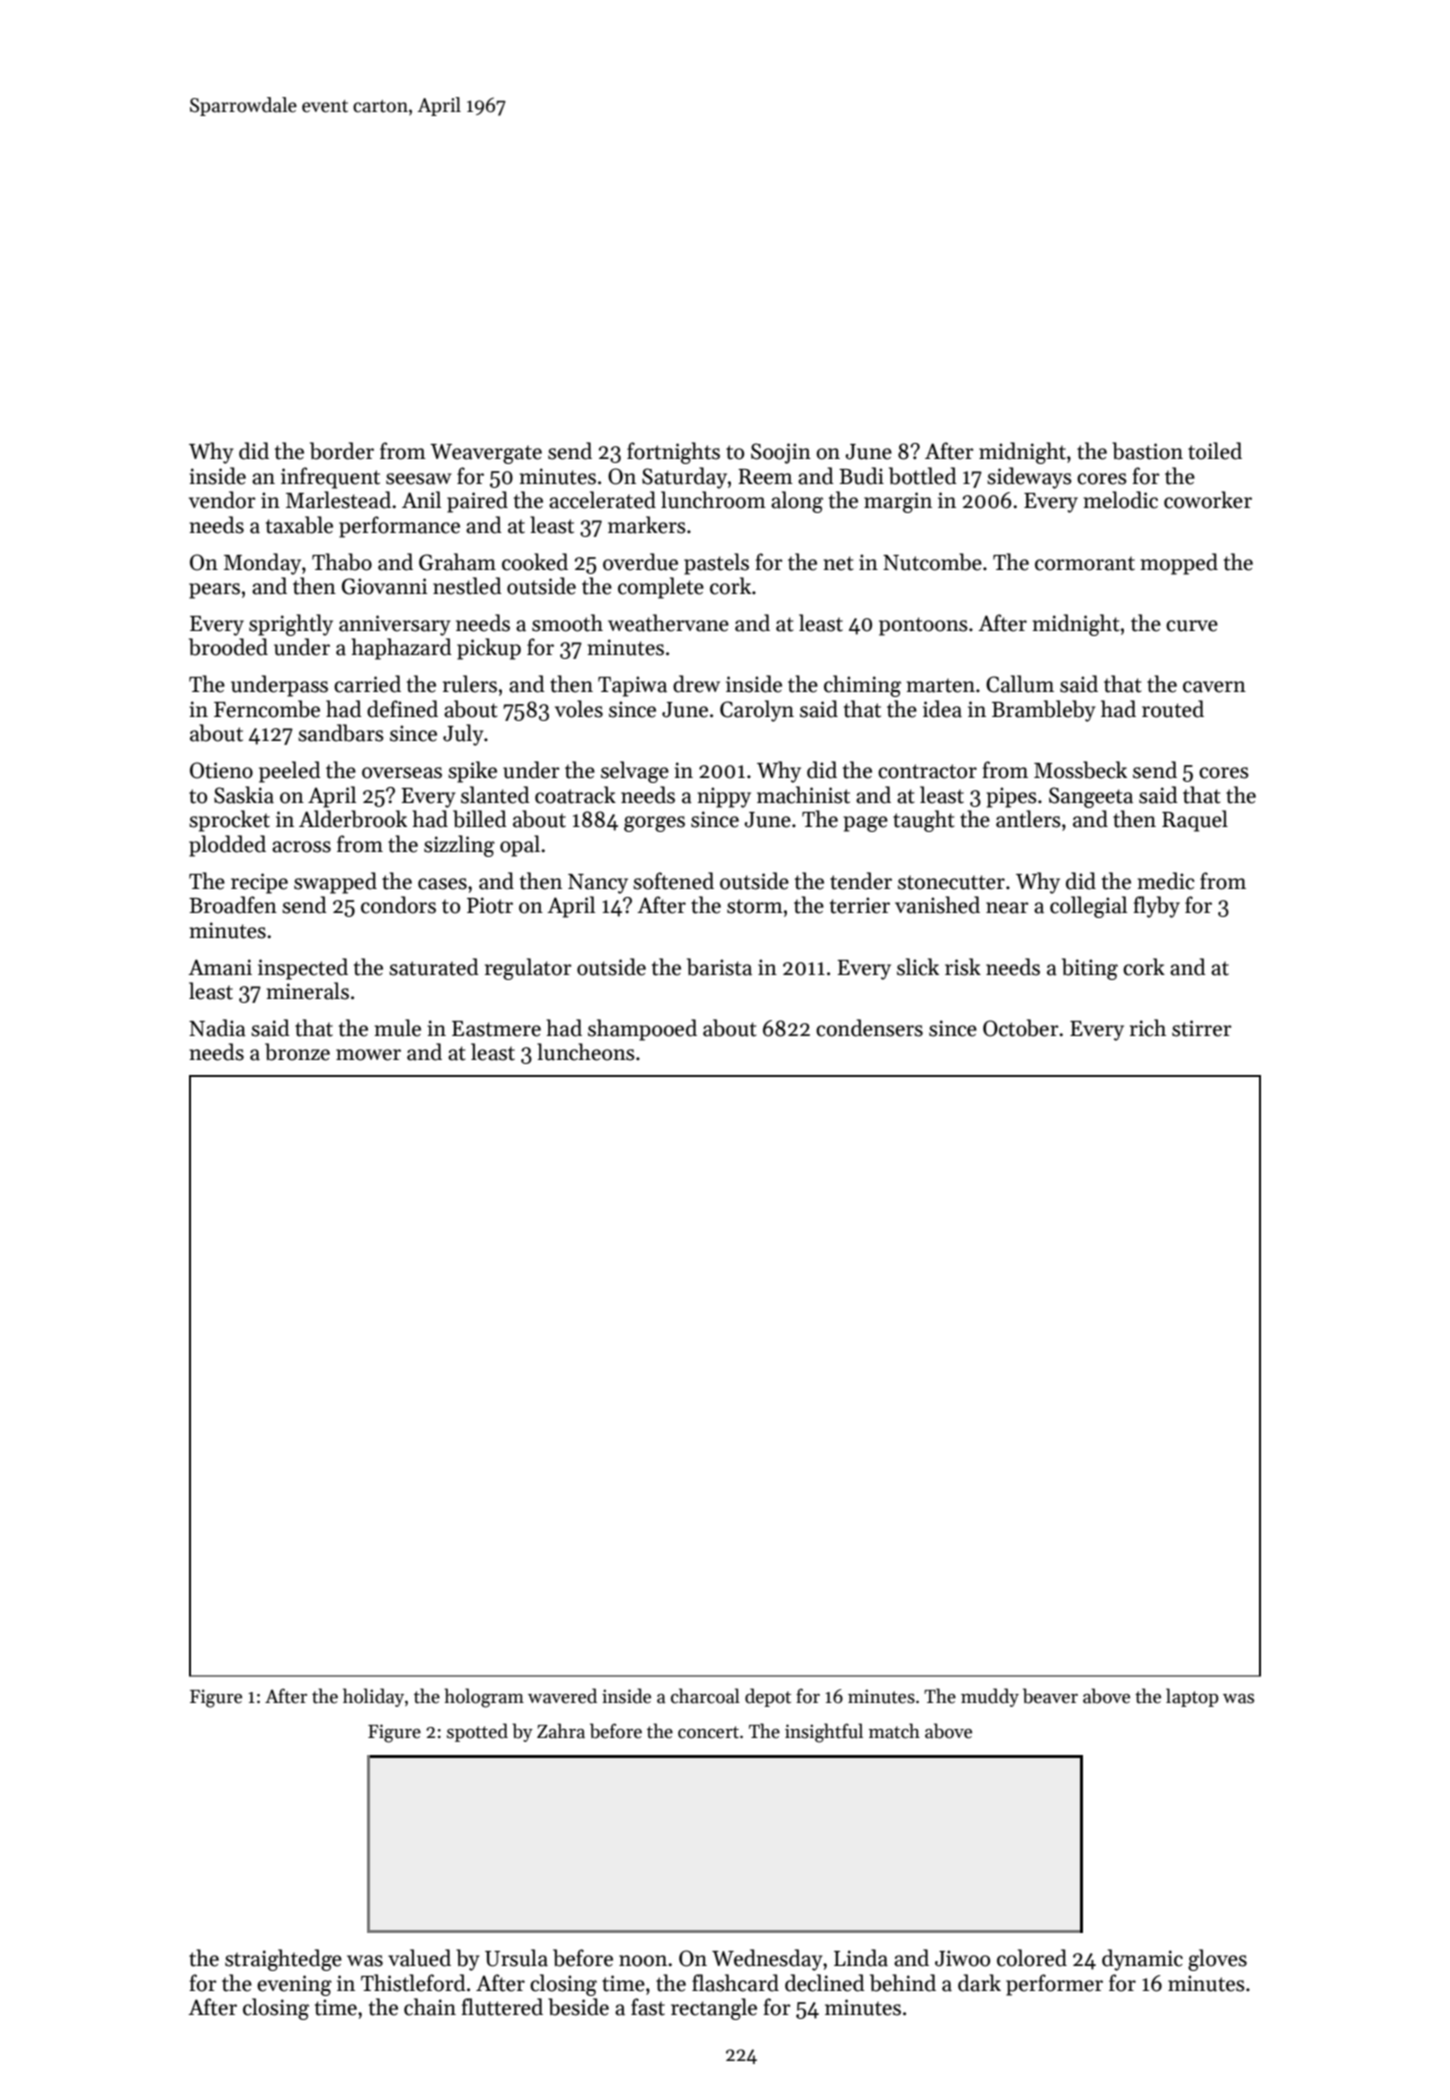 This screenshot has height=2100, width=1450. What do you see at coordinates (402, 773) in the screenshot?
I see `overseas` at bounding box center [402, 773].
